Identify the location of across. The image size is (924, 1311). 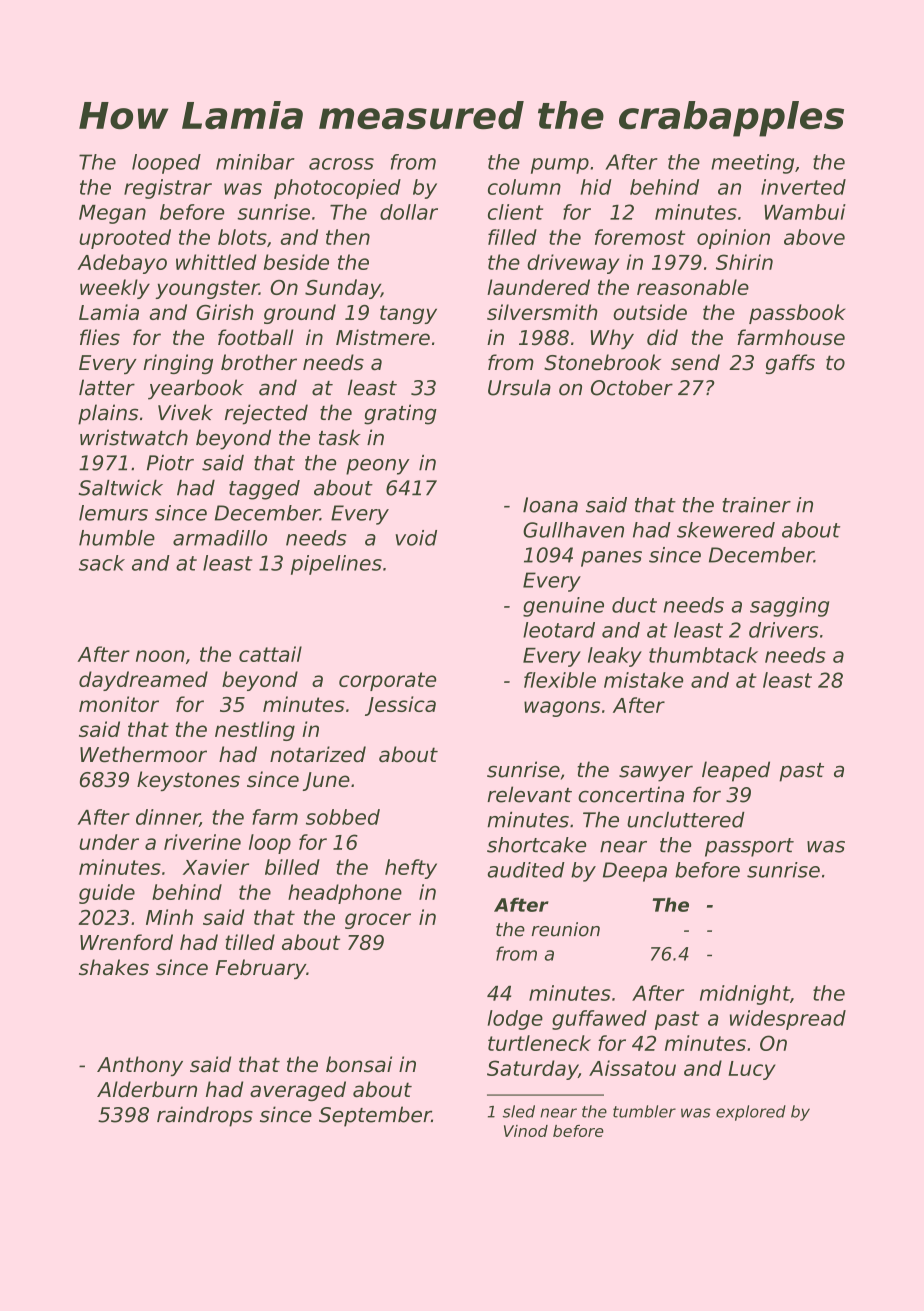
(341, 164).
